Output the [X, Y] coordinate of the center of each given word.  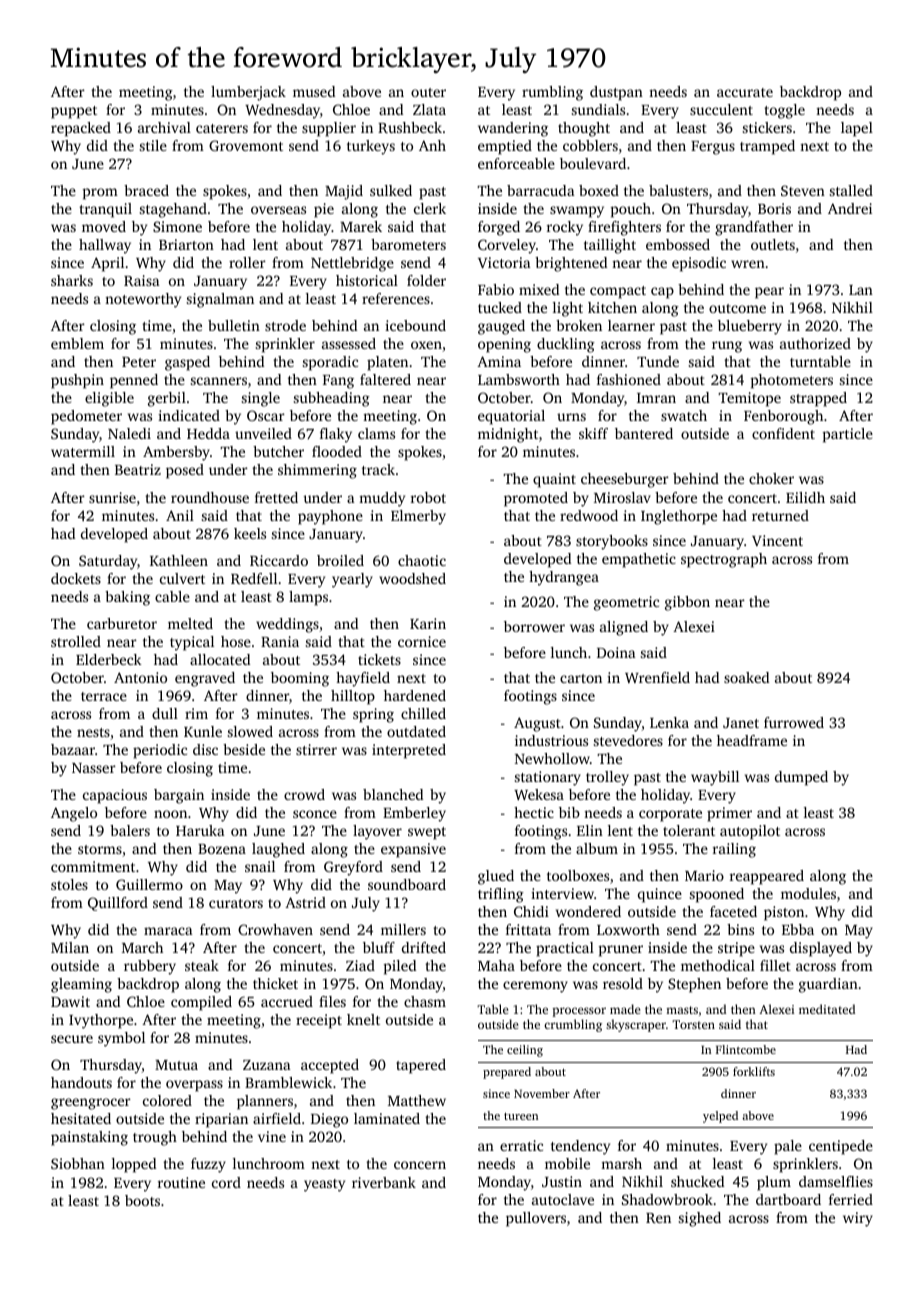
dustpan [616, 93]
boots [142, 1200]
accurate [745, 92]
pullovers [536, 1219]
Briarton [186, 244]
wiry [858, 1219]
